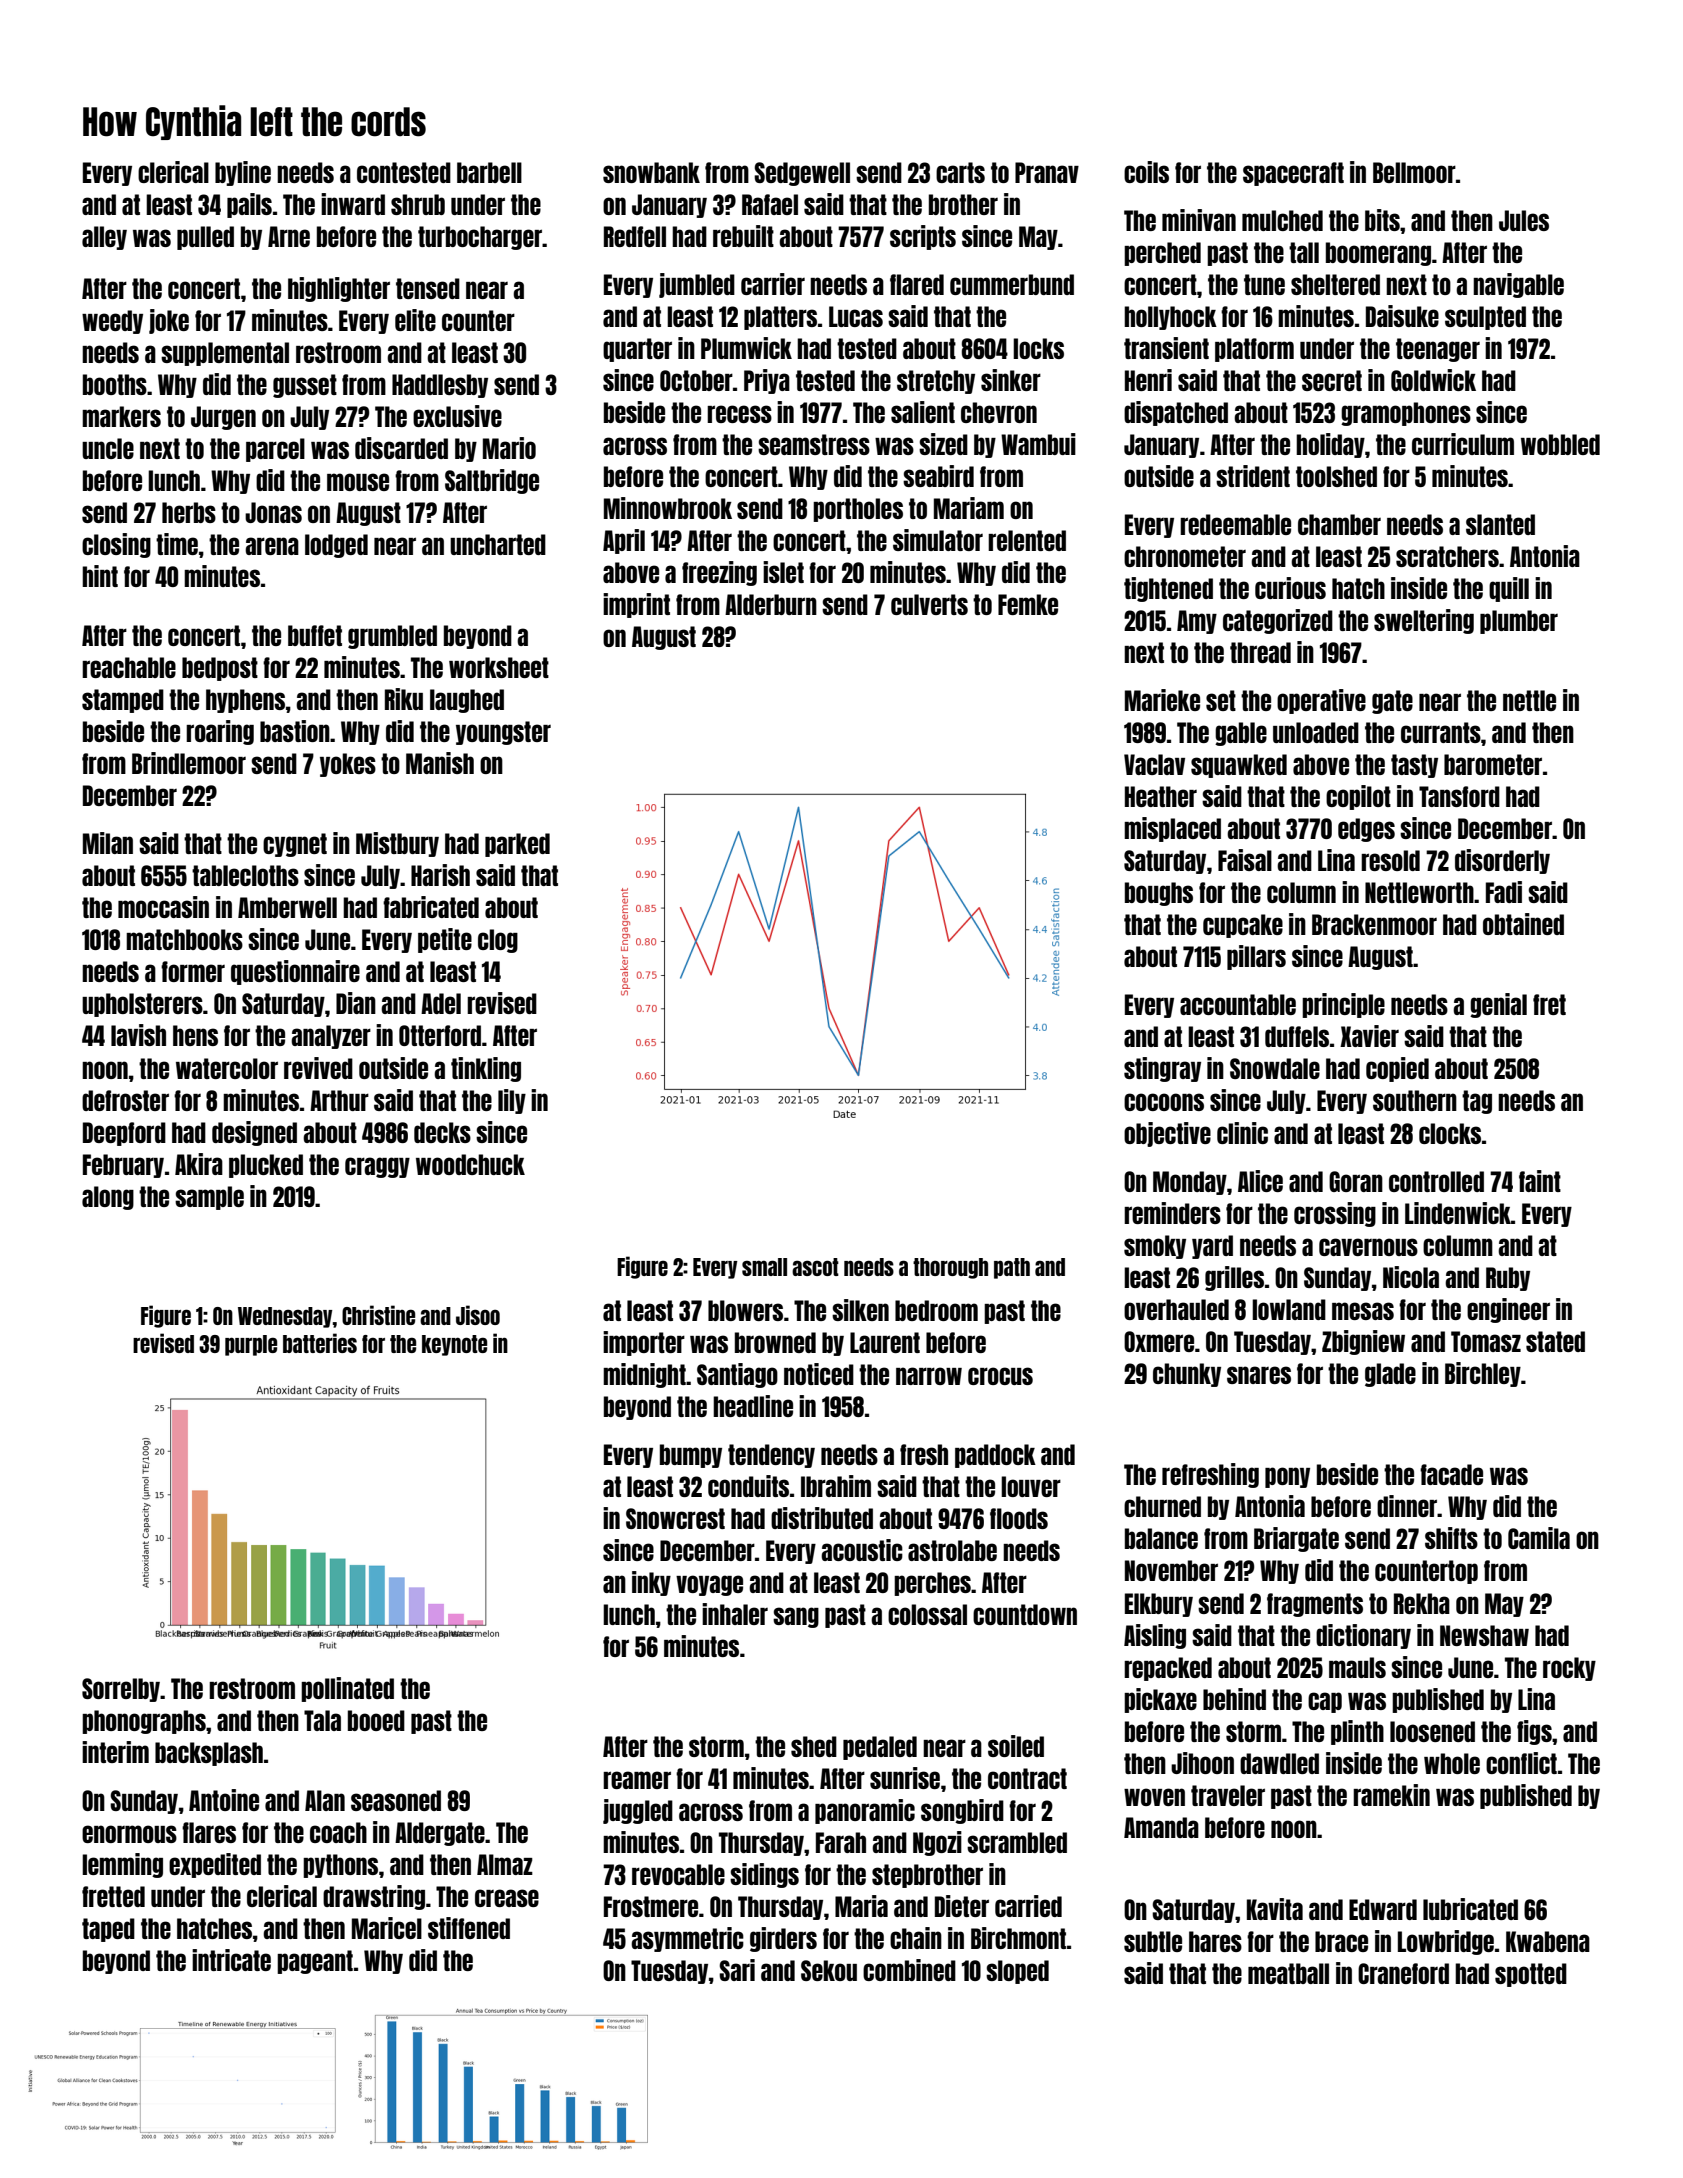 The height and width of the screenshot is (2178, 1683). What do you see at coordinates (1278, 621) in the screenshot?
I see `categorized` at bounding box center [1278, 621].
